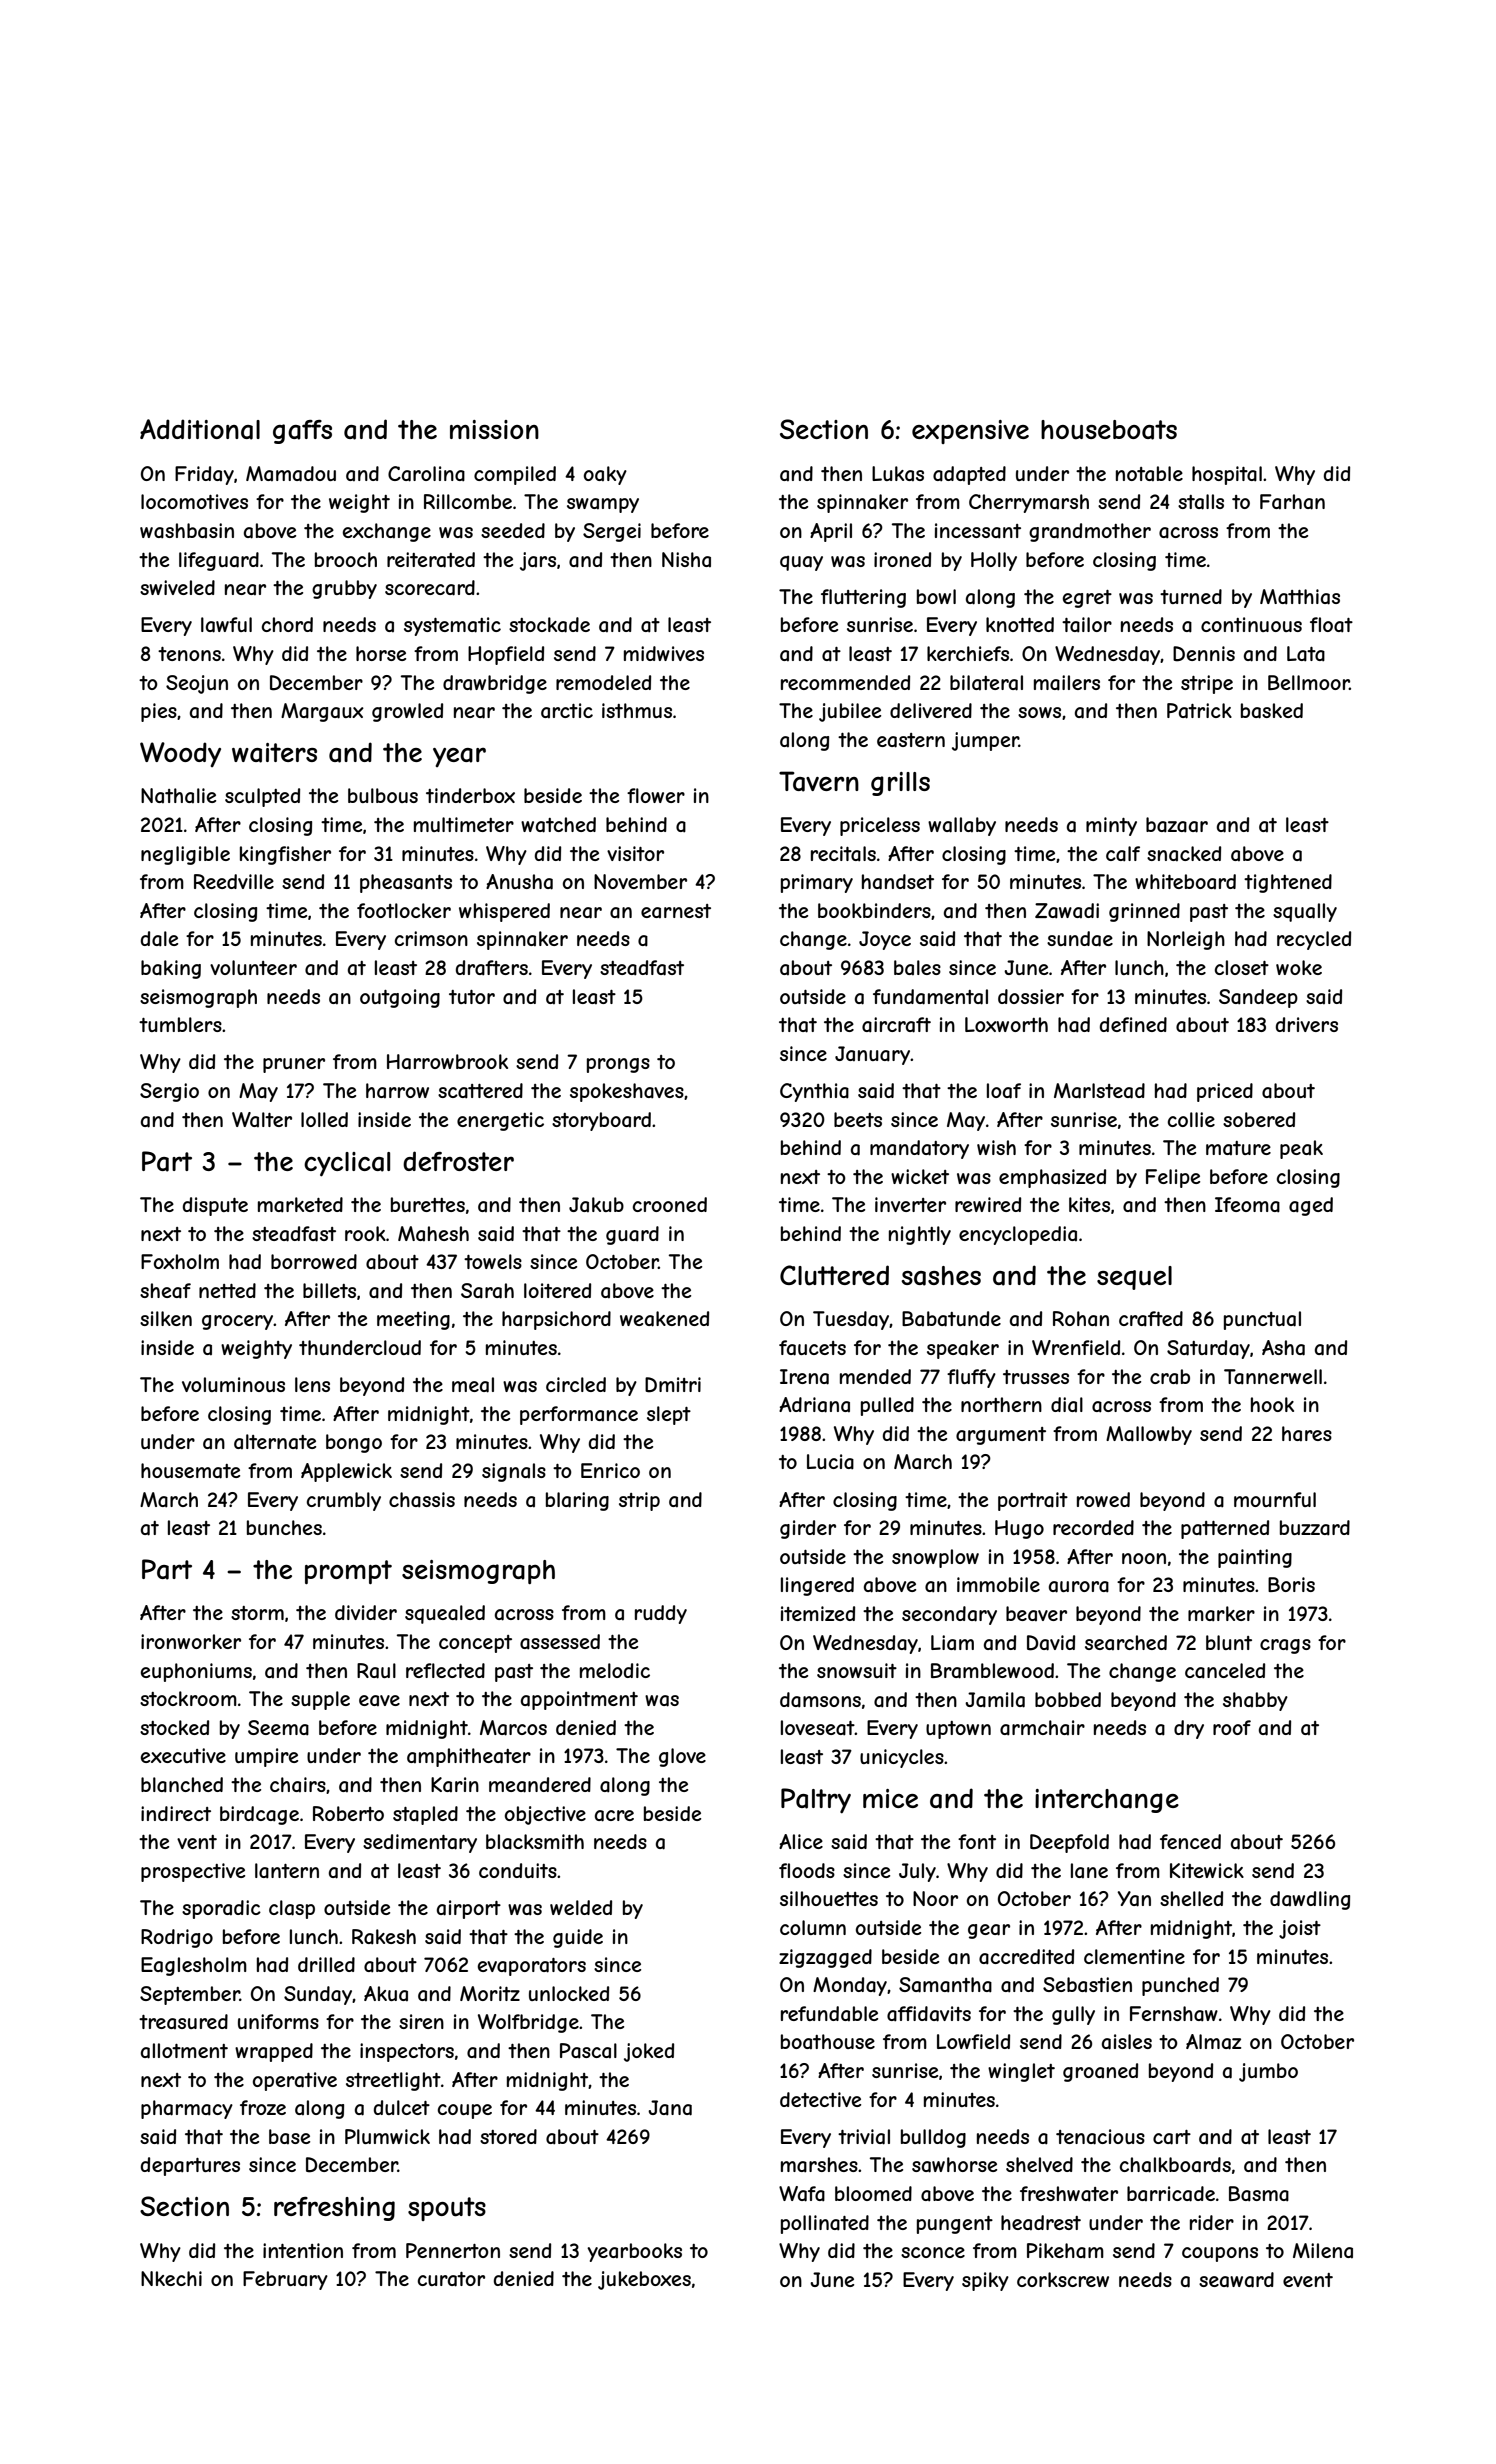  I want to click on treasured, so click(183, 2021).
